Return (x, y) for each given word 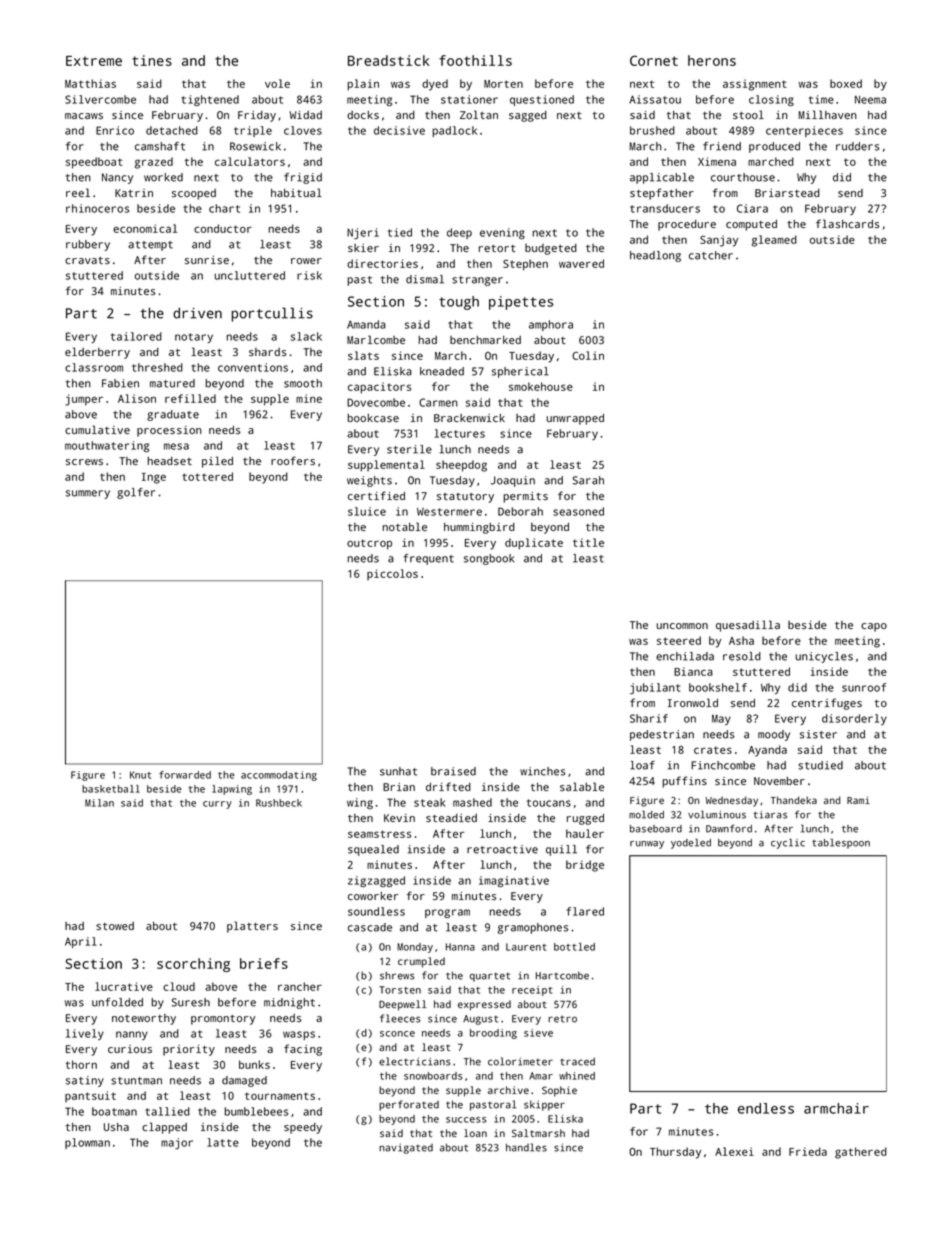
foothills (475, 60)
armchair (836, 1108)
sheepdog (461, 466)
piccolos (392, 574)
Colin (588, 355)
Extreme (94, 61)
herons (712, 60)
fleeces (400, 1018)
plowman (87, 1143)
